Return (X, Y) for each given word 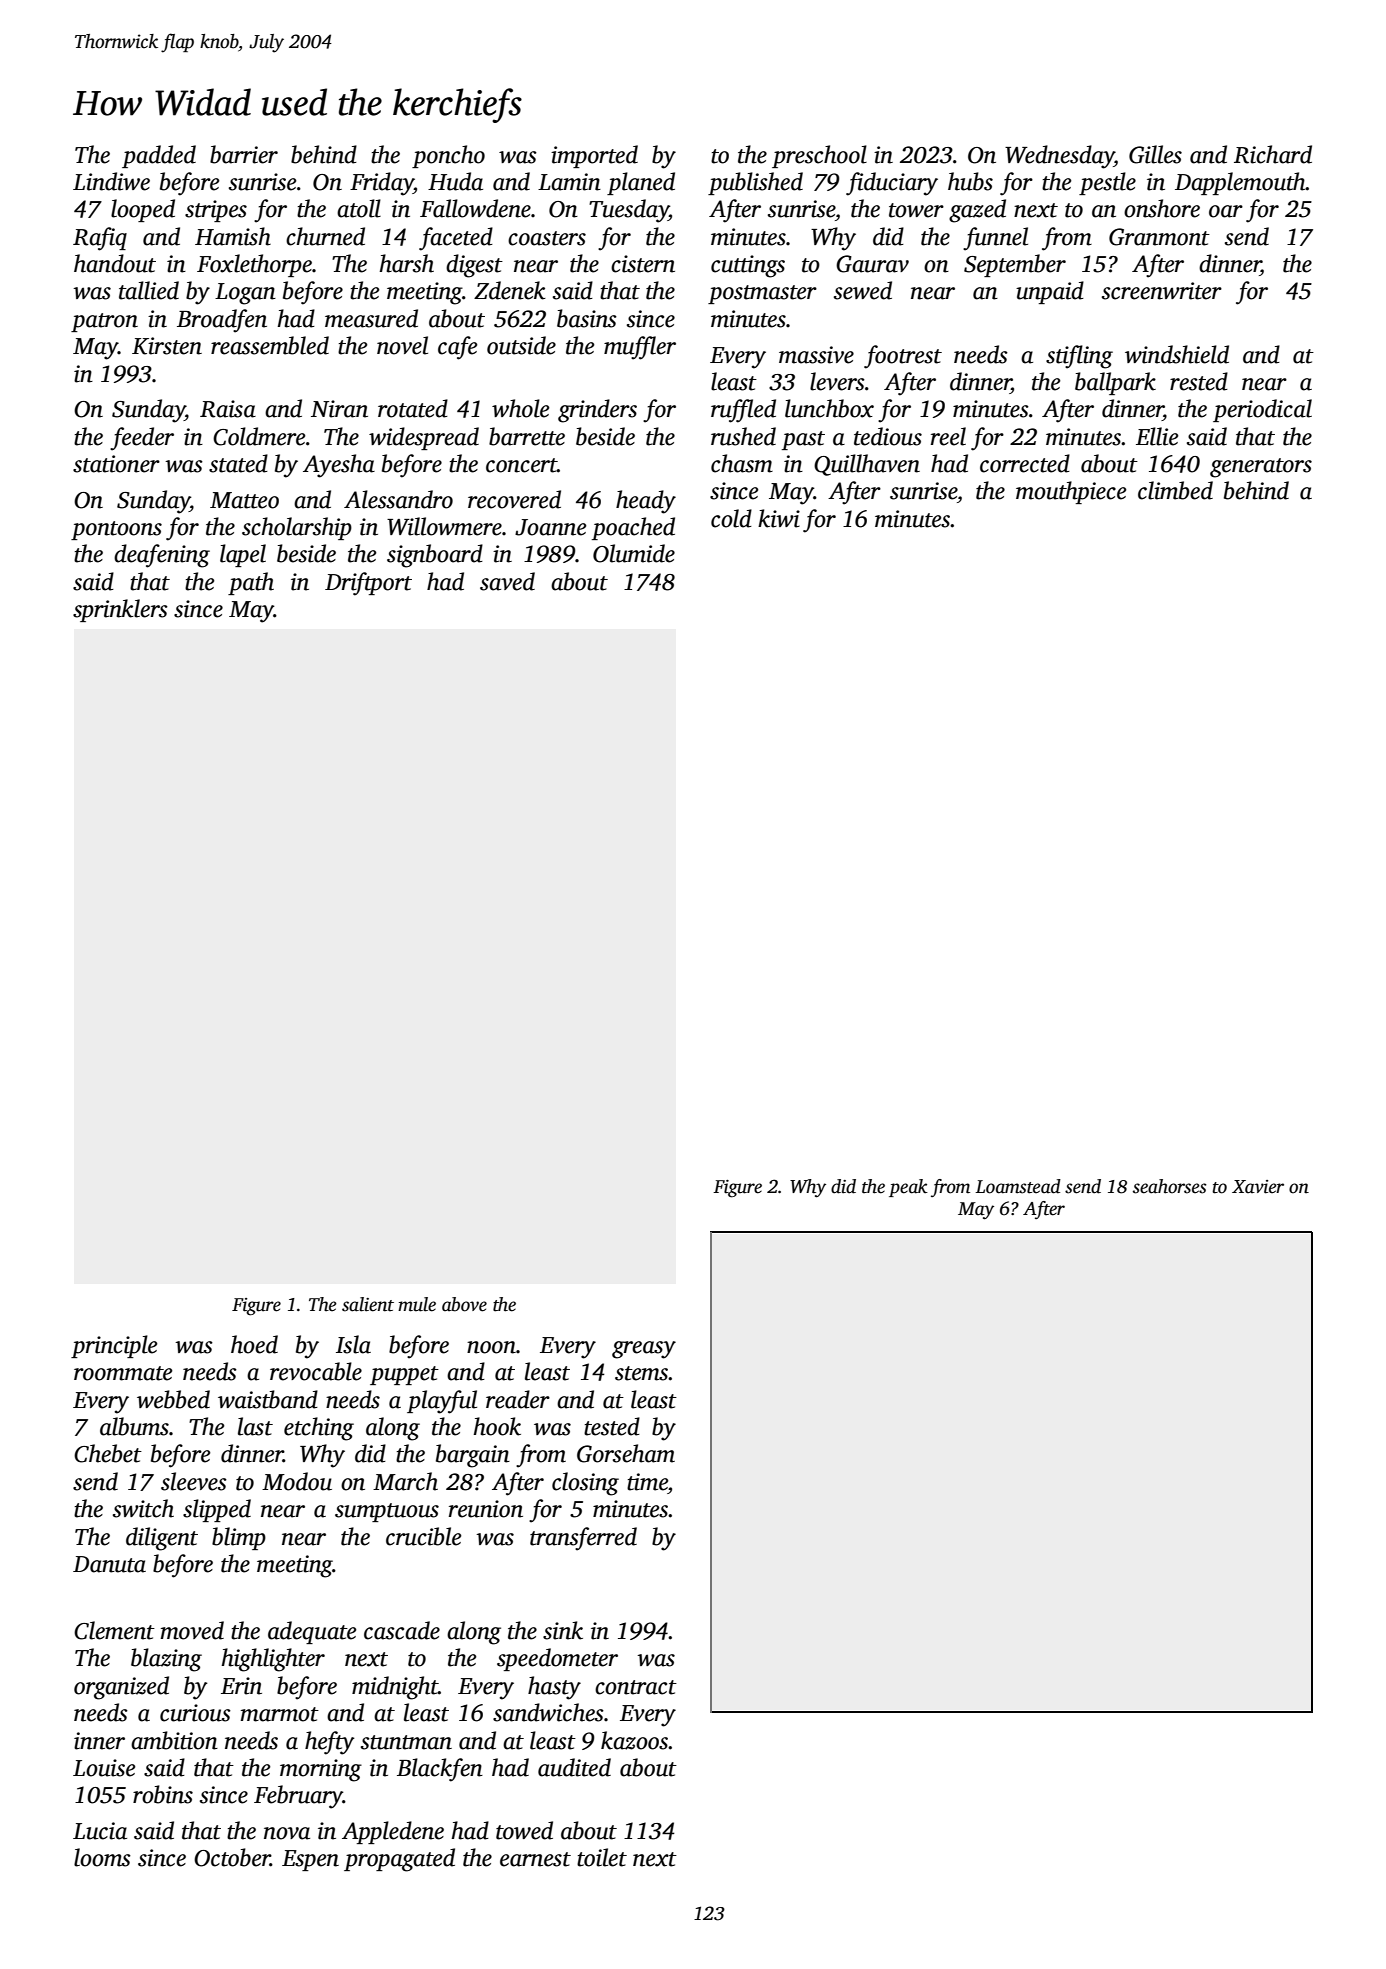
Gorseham (626, 1453)
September (1015, 265)
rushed (743, 436)
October (232, 1857)
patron (104, 322)
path (251, 583)
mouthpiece (1071, 492)
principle (114, 1346)
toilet (602, 1857)
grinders (597, 411)
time (647, 1482)
